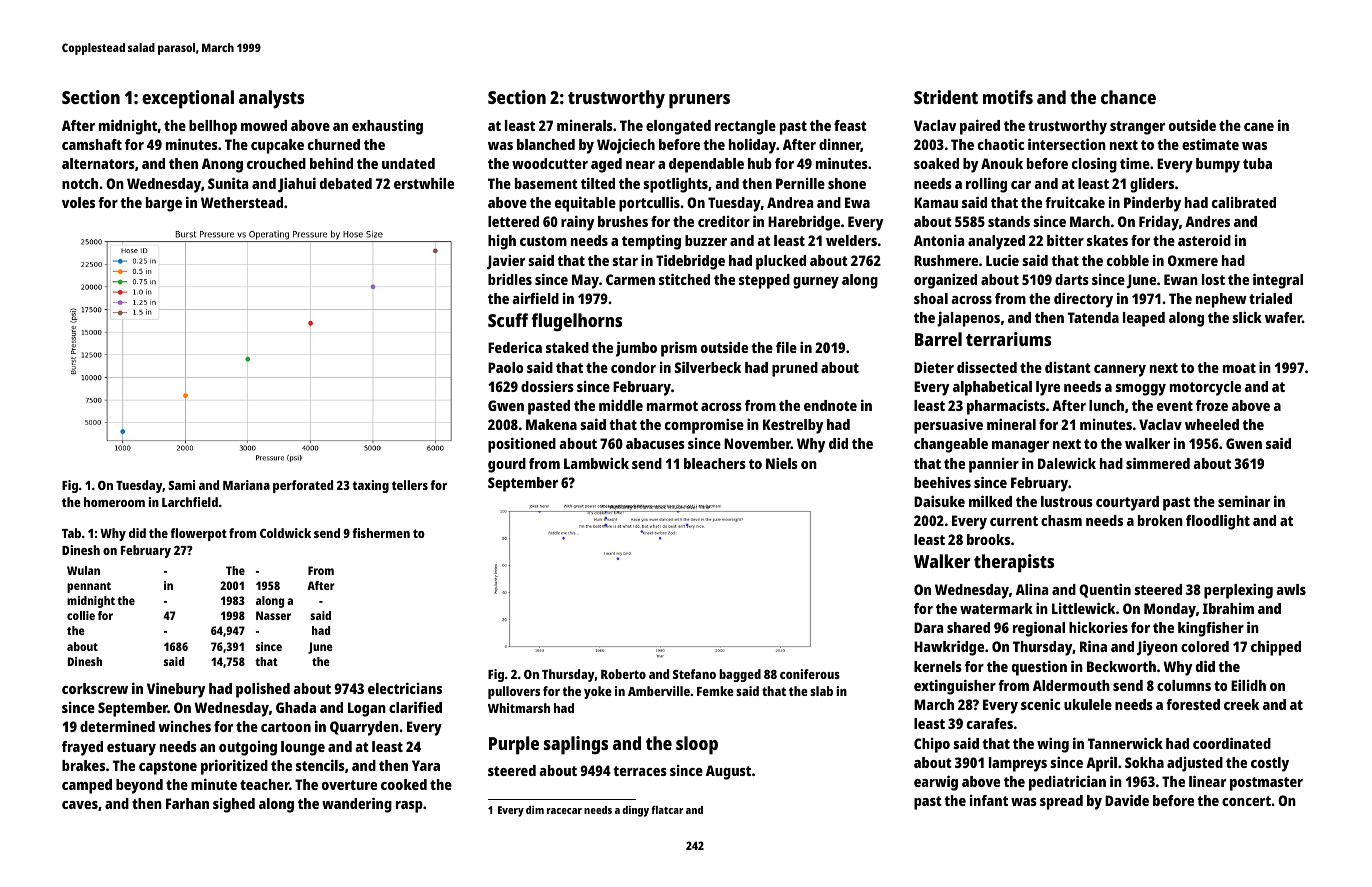  Describe the element at coordinates (633, 367) in the screenshot. I see `condor` at that location.
